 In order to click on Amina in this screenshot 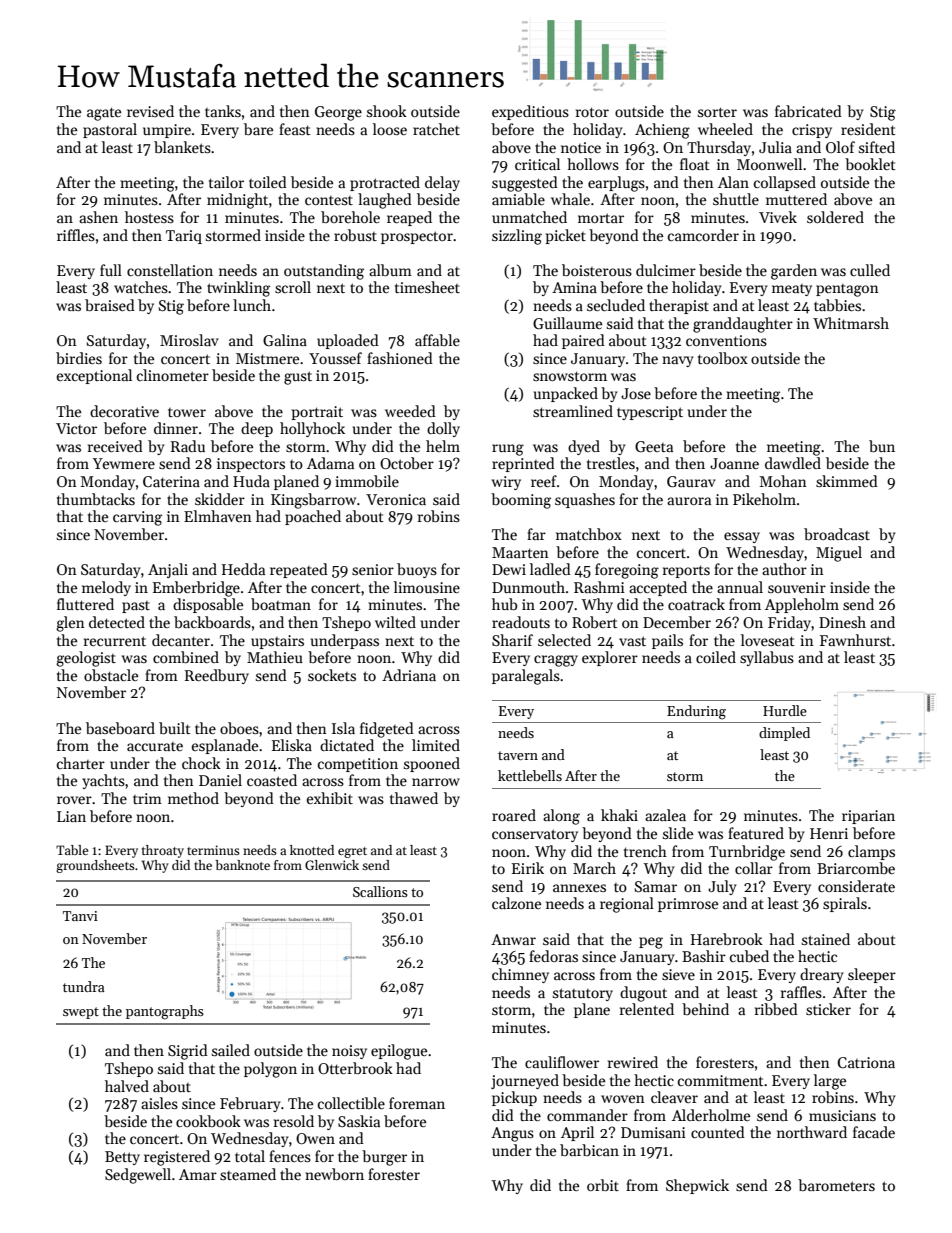, I will do `click(574, 287)`.
